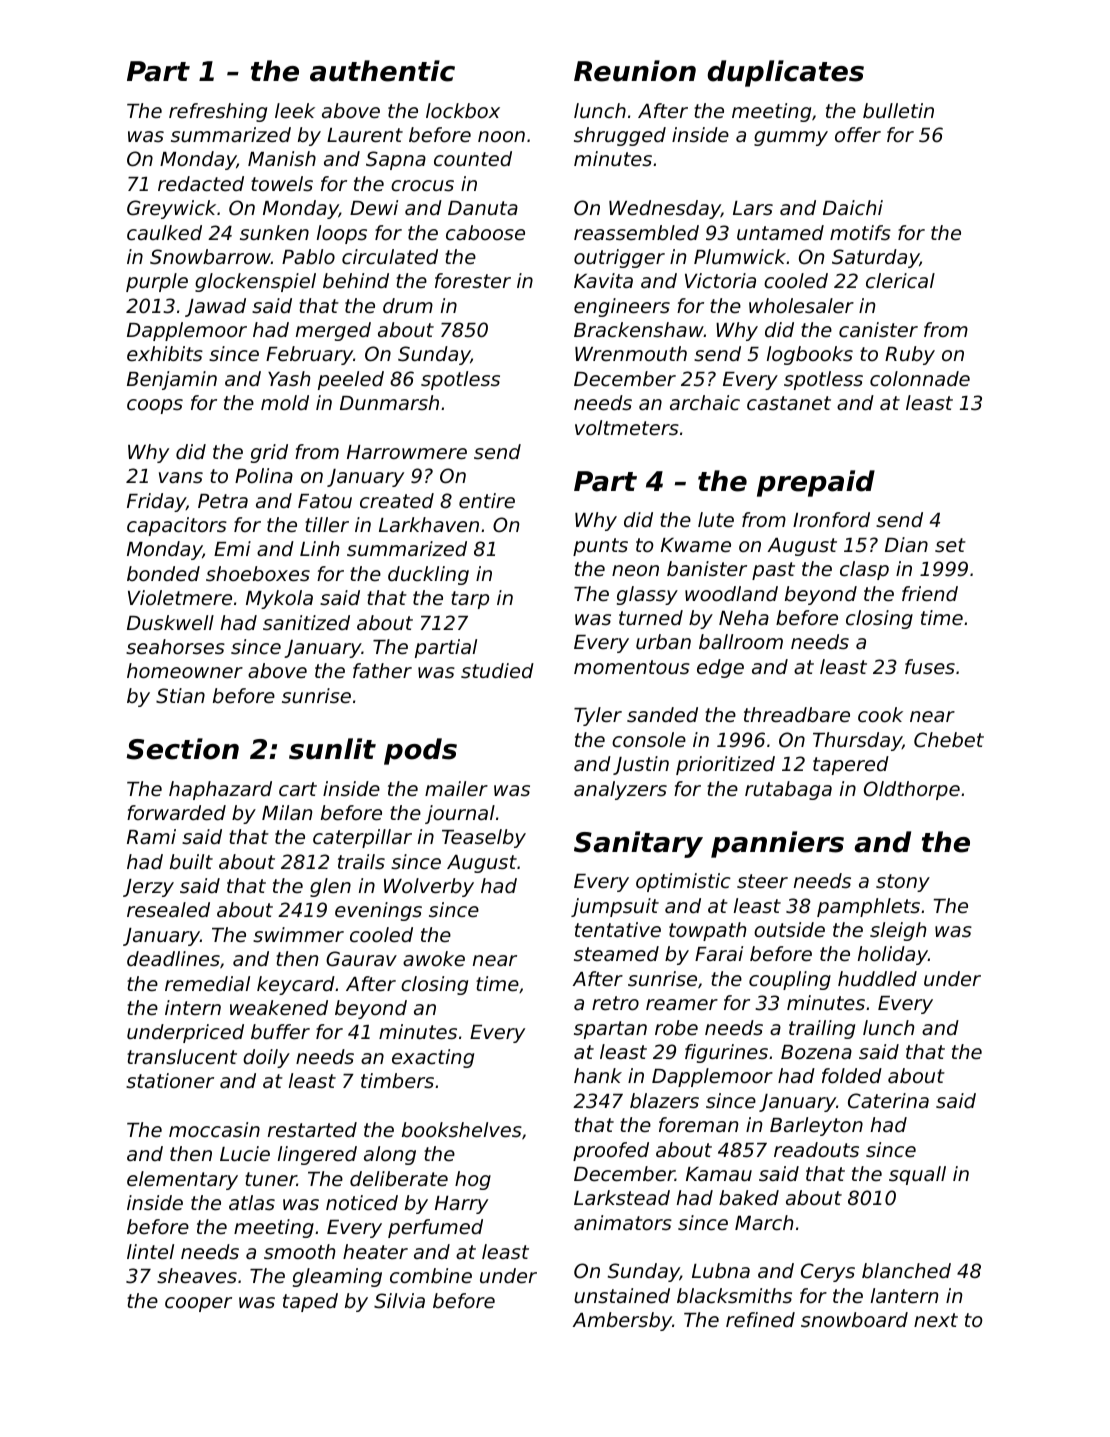 The width and height of the image is (1110, 1437). Describe the element at coordinates (356, 281) in the image. I see `behind` at that location.
